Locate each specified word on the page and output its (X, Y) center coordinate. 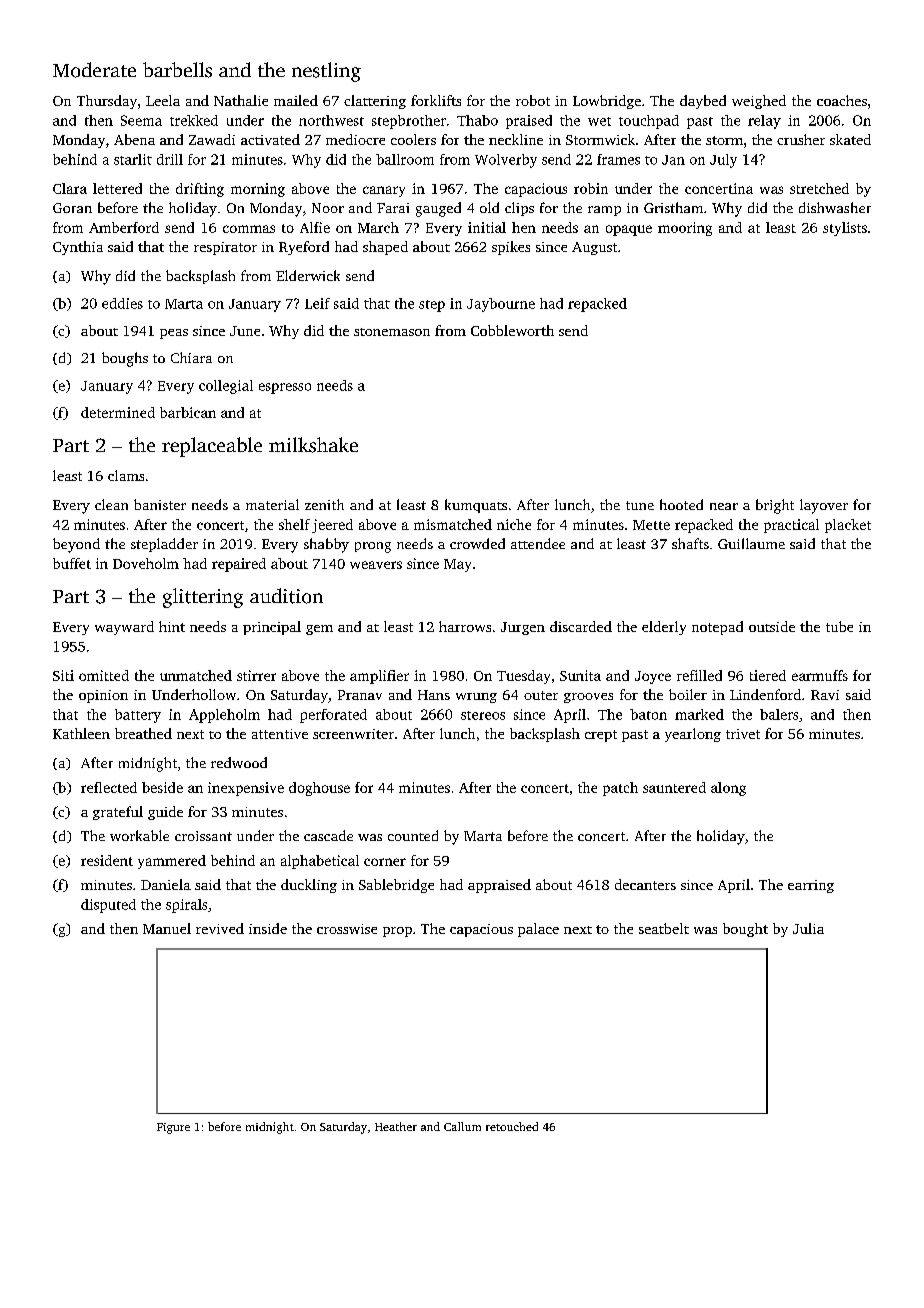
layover (824, 506)
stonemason (392, 332)
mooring (685, 229)
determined (118, 412)
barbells (177, 70)
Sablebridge (396, 886)
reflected (109, 787)
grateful (118, 813)
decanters (645, 884)
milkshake (313, 445)
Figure (173, 1128)
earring (811, 886)
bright (775, 506)
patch (620, 789)
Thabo (477, 120)
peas (174, 334)
